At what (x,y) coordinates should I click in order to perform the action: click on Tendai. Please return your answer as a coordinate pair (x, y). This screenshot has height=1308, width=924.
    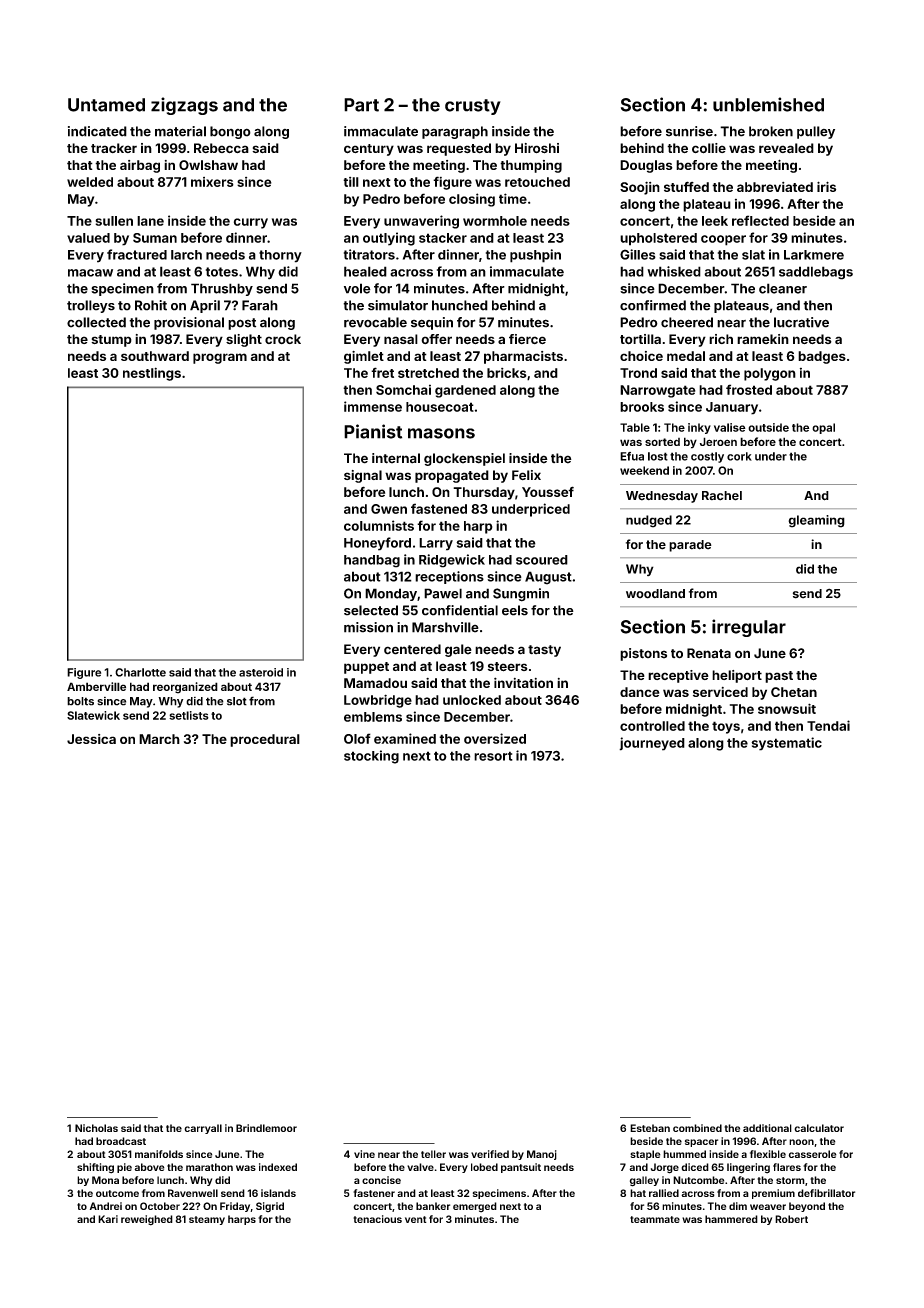
    Looking at the image, I should click on (828, 725).
